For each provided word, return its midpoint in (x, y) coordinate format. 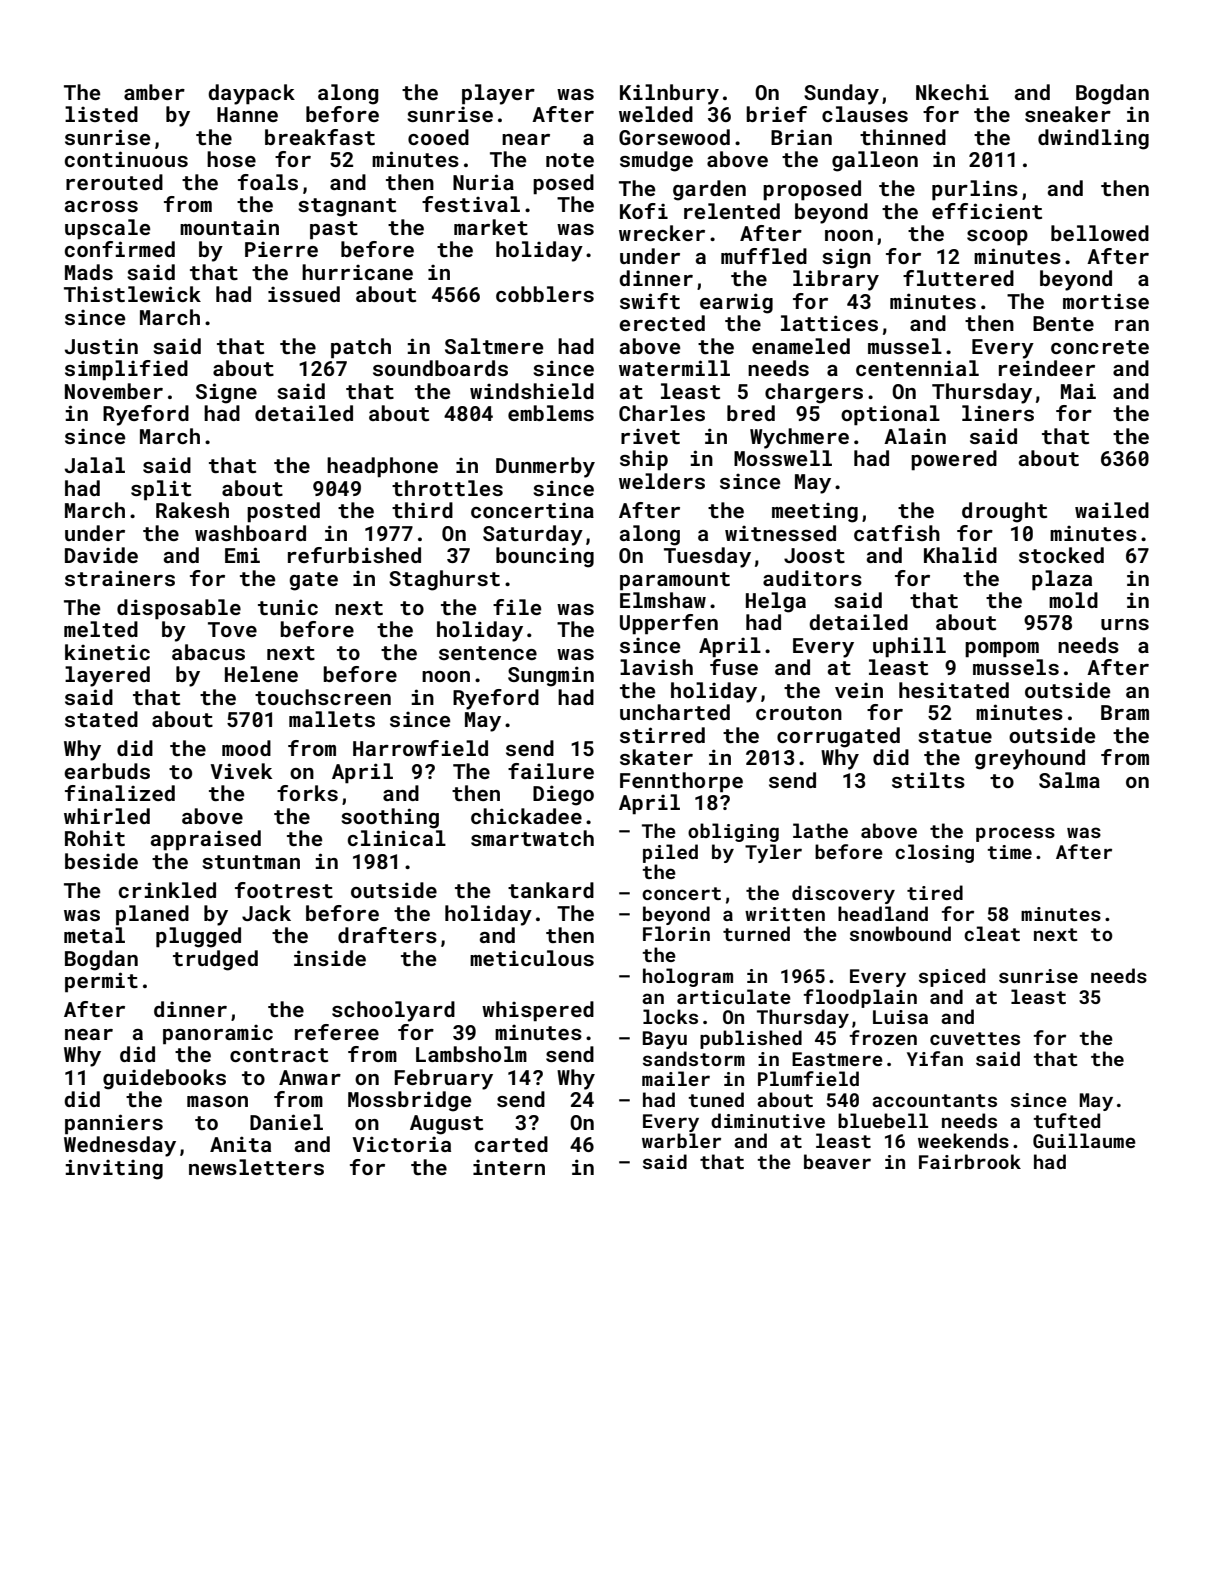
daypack (251, 94)
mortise (1106, 301)
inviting (114, 1169)
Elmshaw (663, 600)
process (1015, 834)
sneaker (1068, 114)
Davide (101, 555)
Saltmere (494, 346)
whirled (107, 816)
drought (1004, 512)
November (114, 391)
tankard (551, 890)
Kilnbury (669, 94)
